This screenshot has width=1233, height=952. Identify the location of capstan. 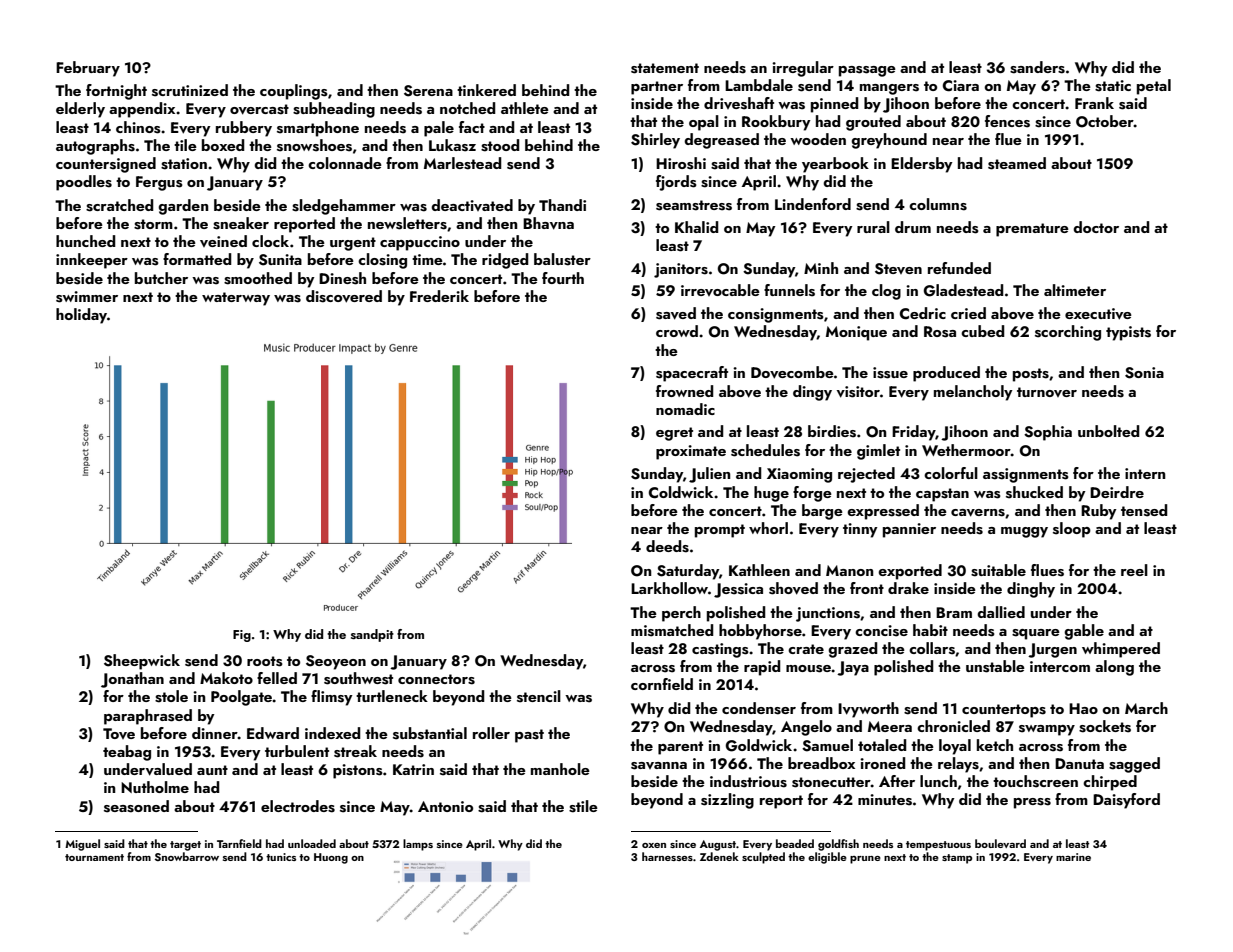
(942, 495).
